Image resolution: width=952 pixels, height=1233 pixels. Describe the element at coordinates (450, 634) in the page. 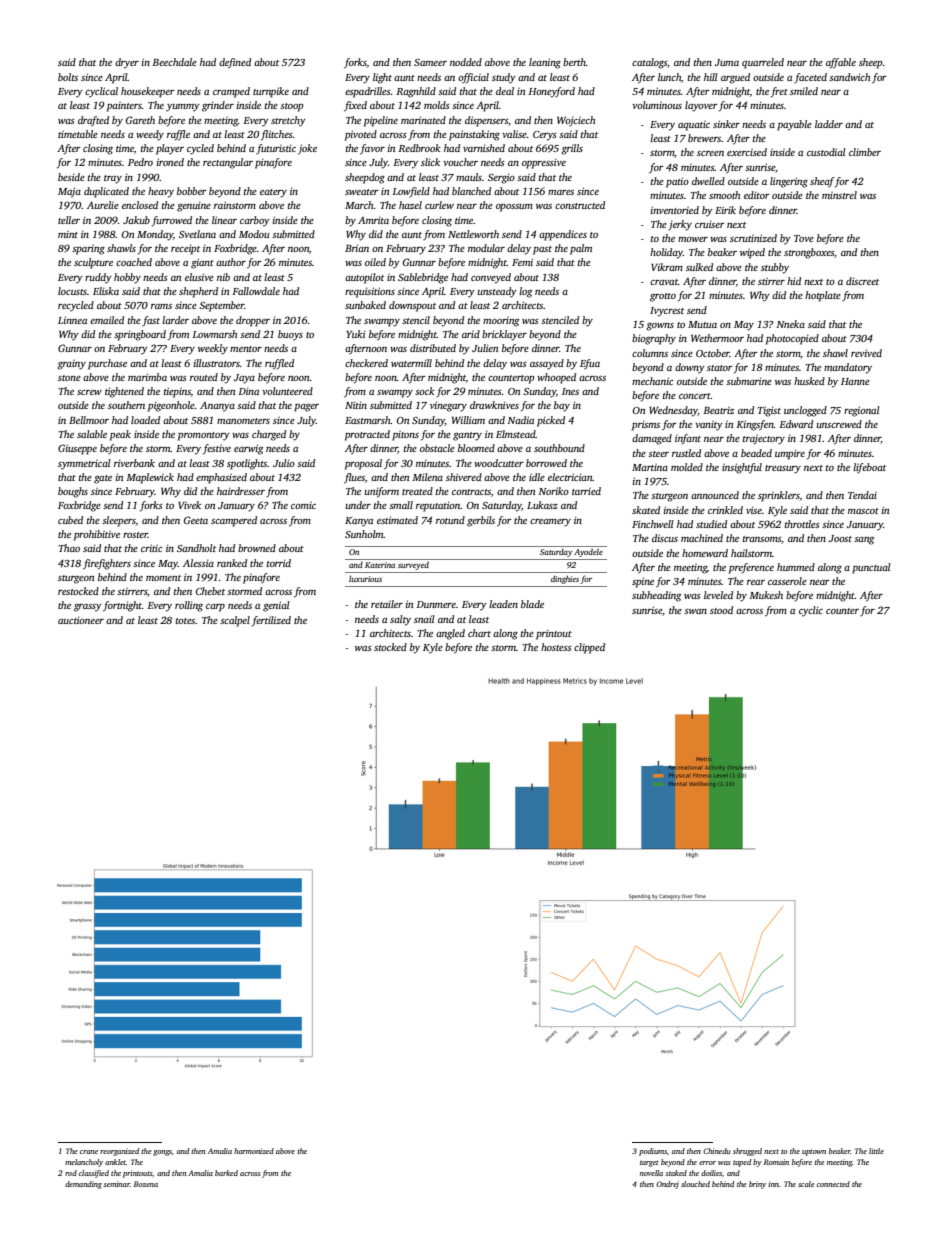

I see `angled` at that location.
